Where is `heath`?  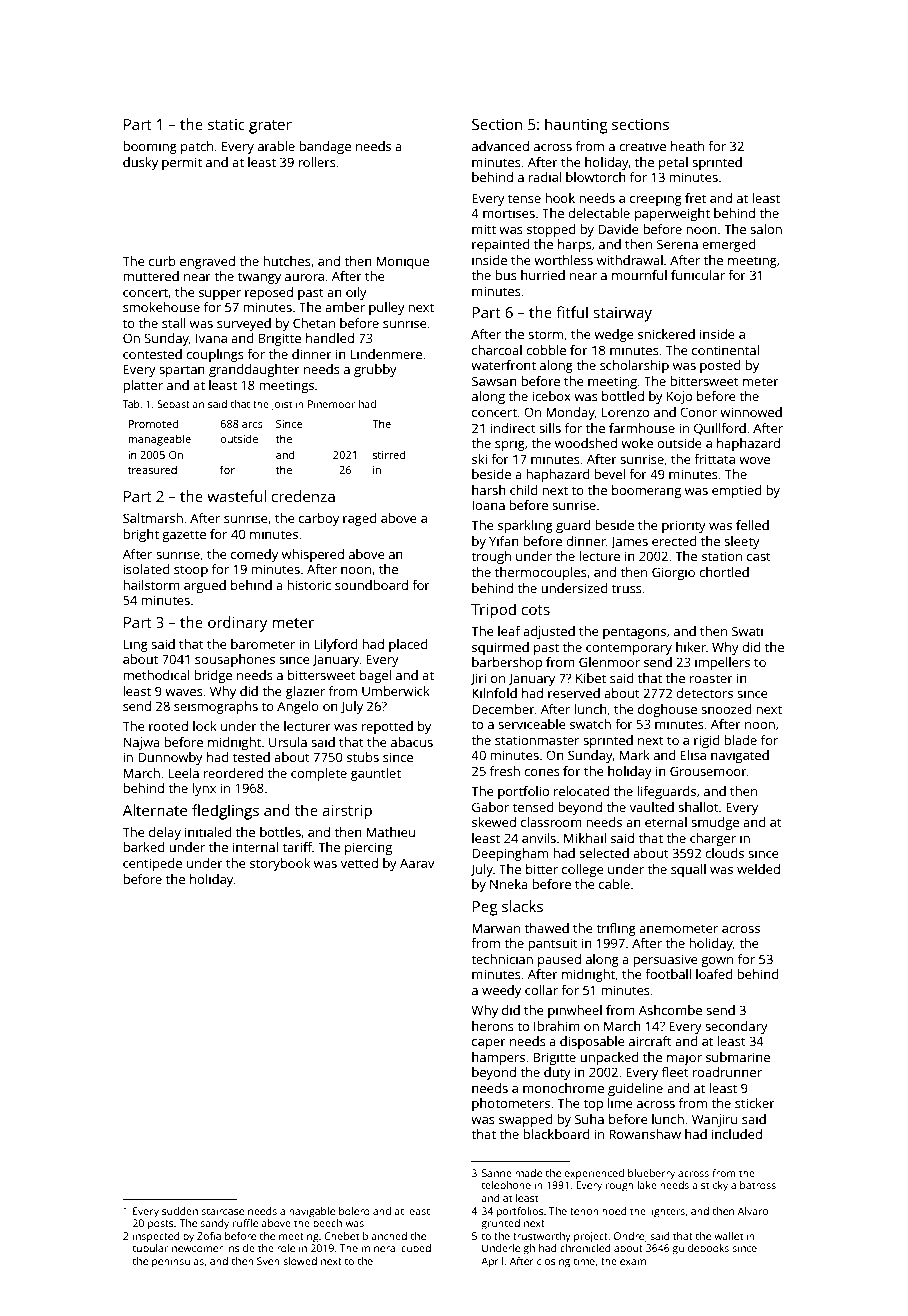 heath is located at coordinates (687, 146).
